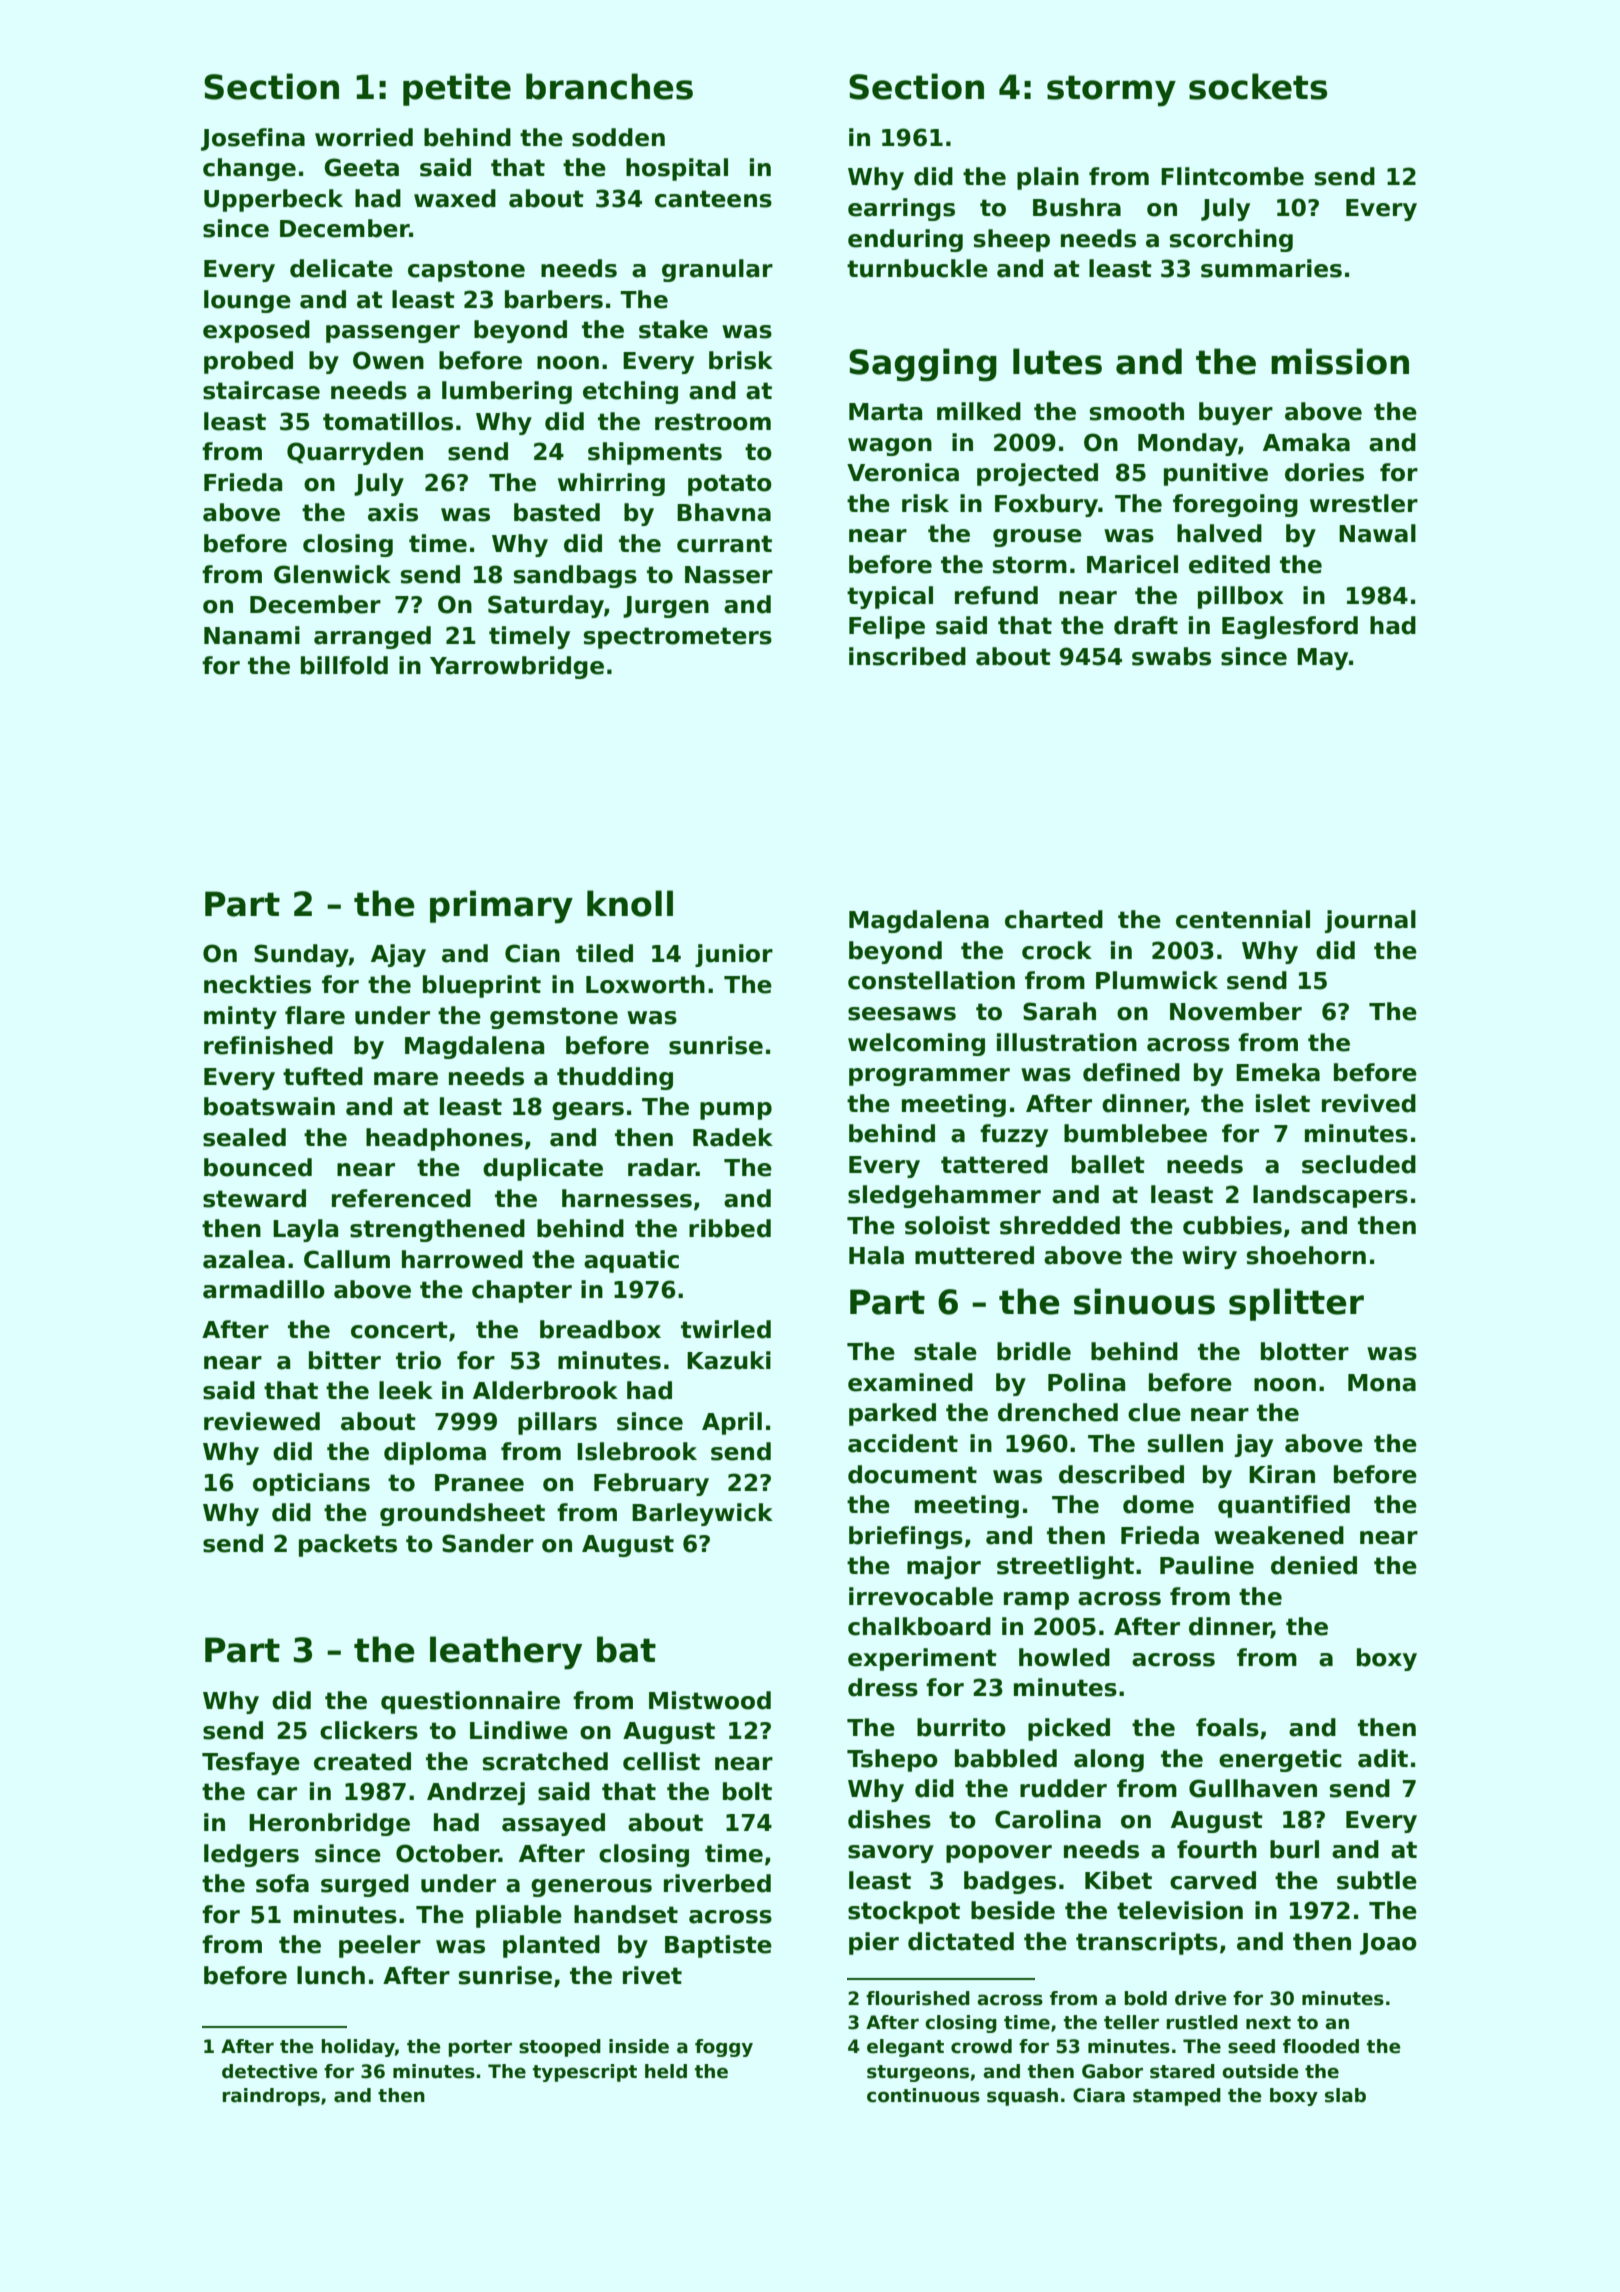  I want to click on Mona, so click(1382, 1383).
